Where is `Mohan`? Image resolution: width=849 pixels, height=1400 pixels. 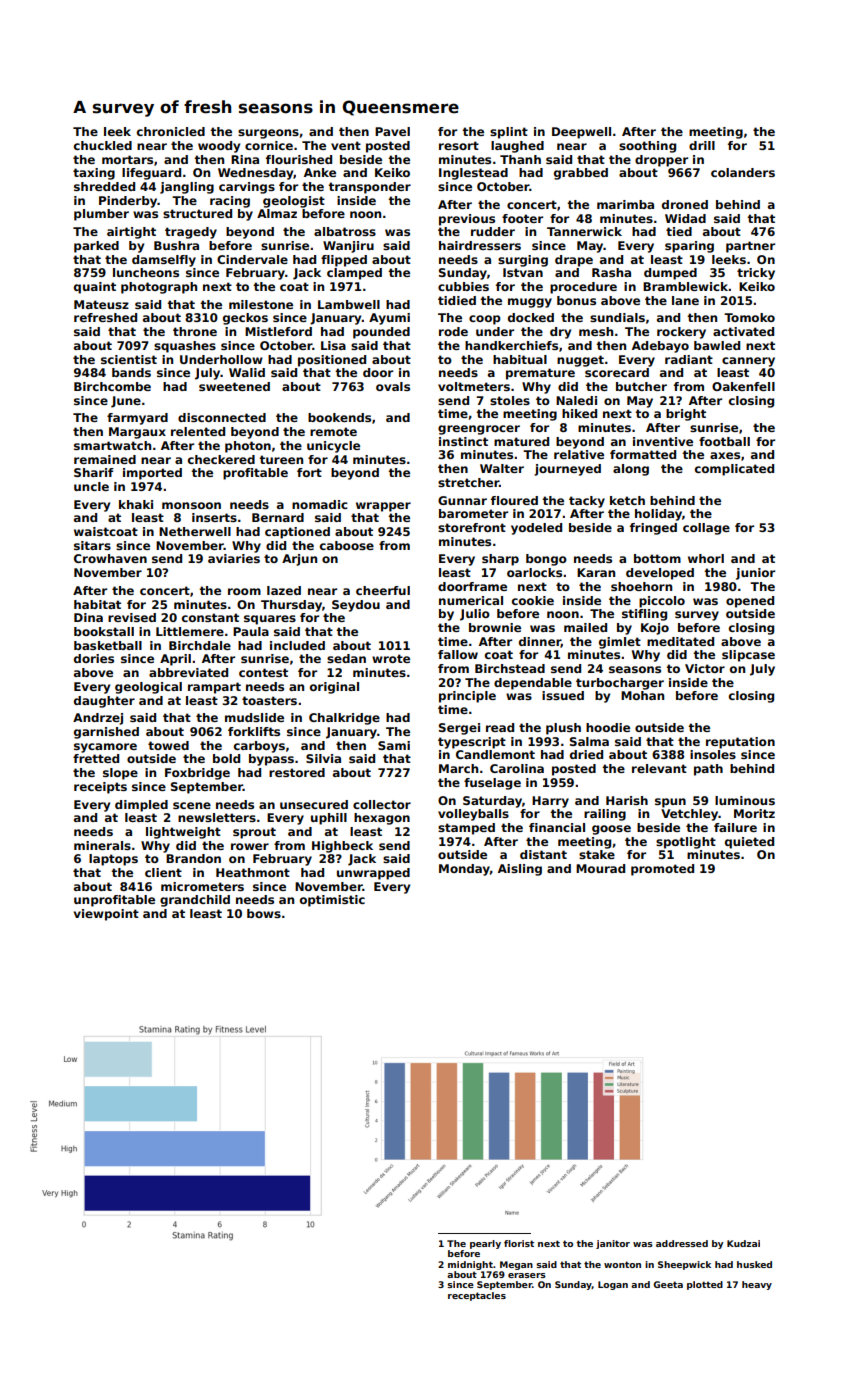 Mohan is located at coordinates (642, 695).
